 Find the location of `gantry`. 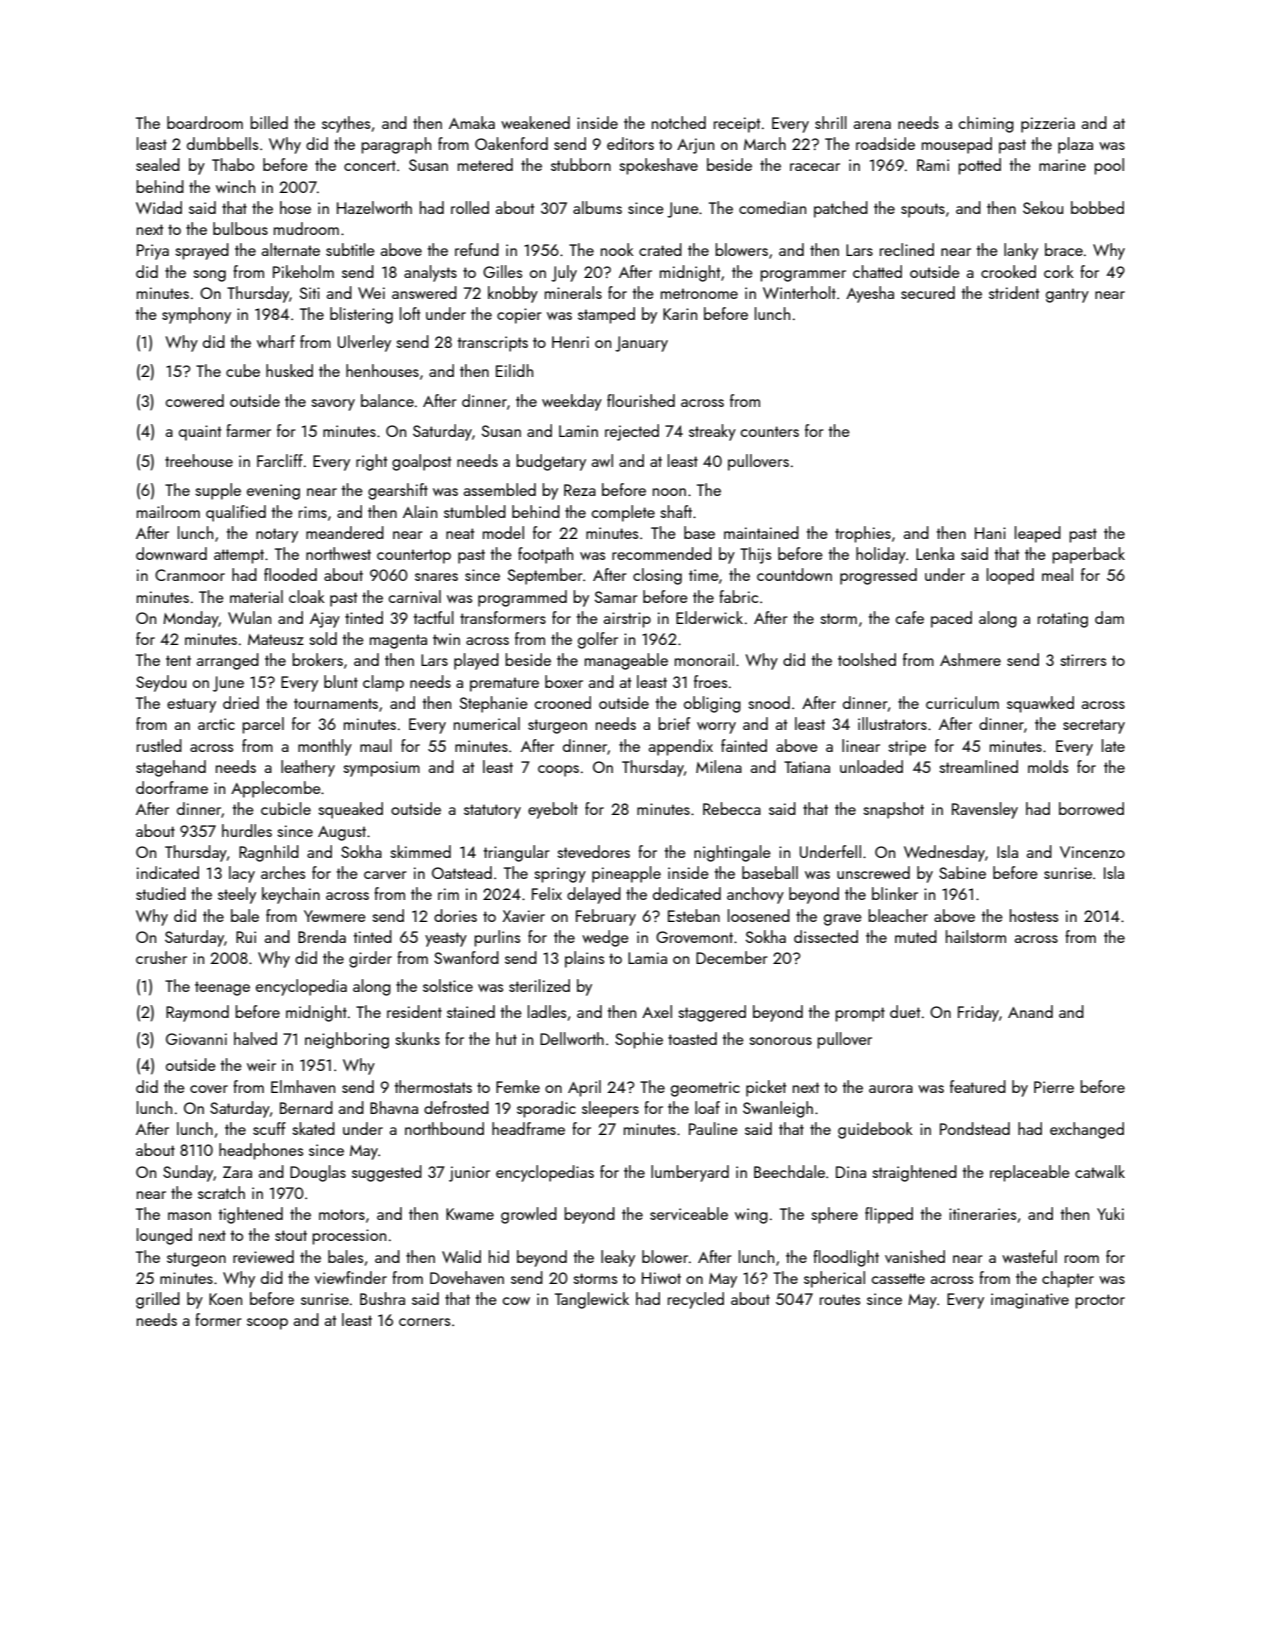

gantry is located at coordinates (1067, 295).
